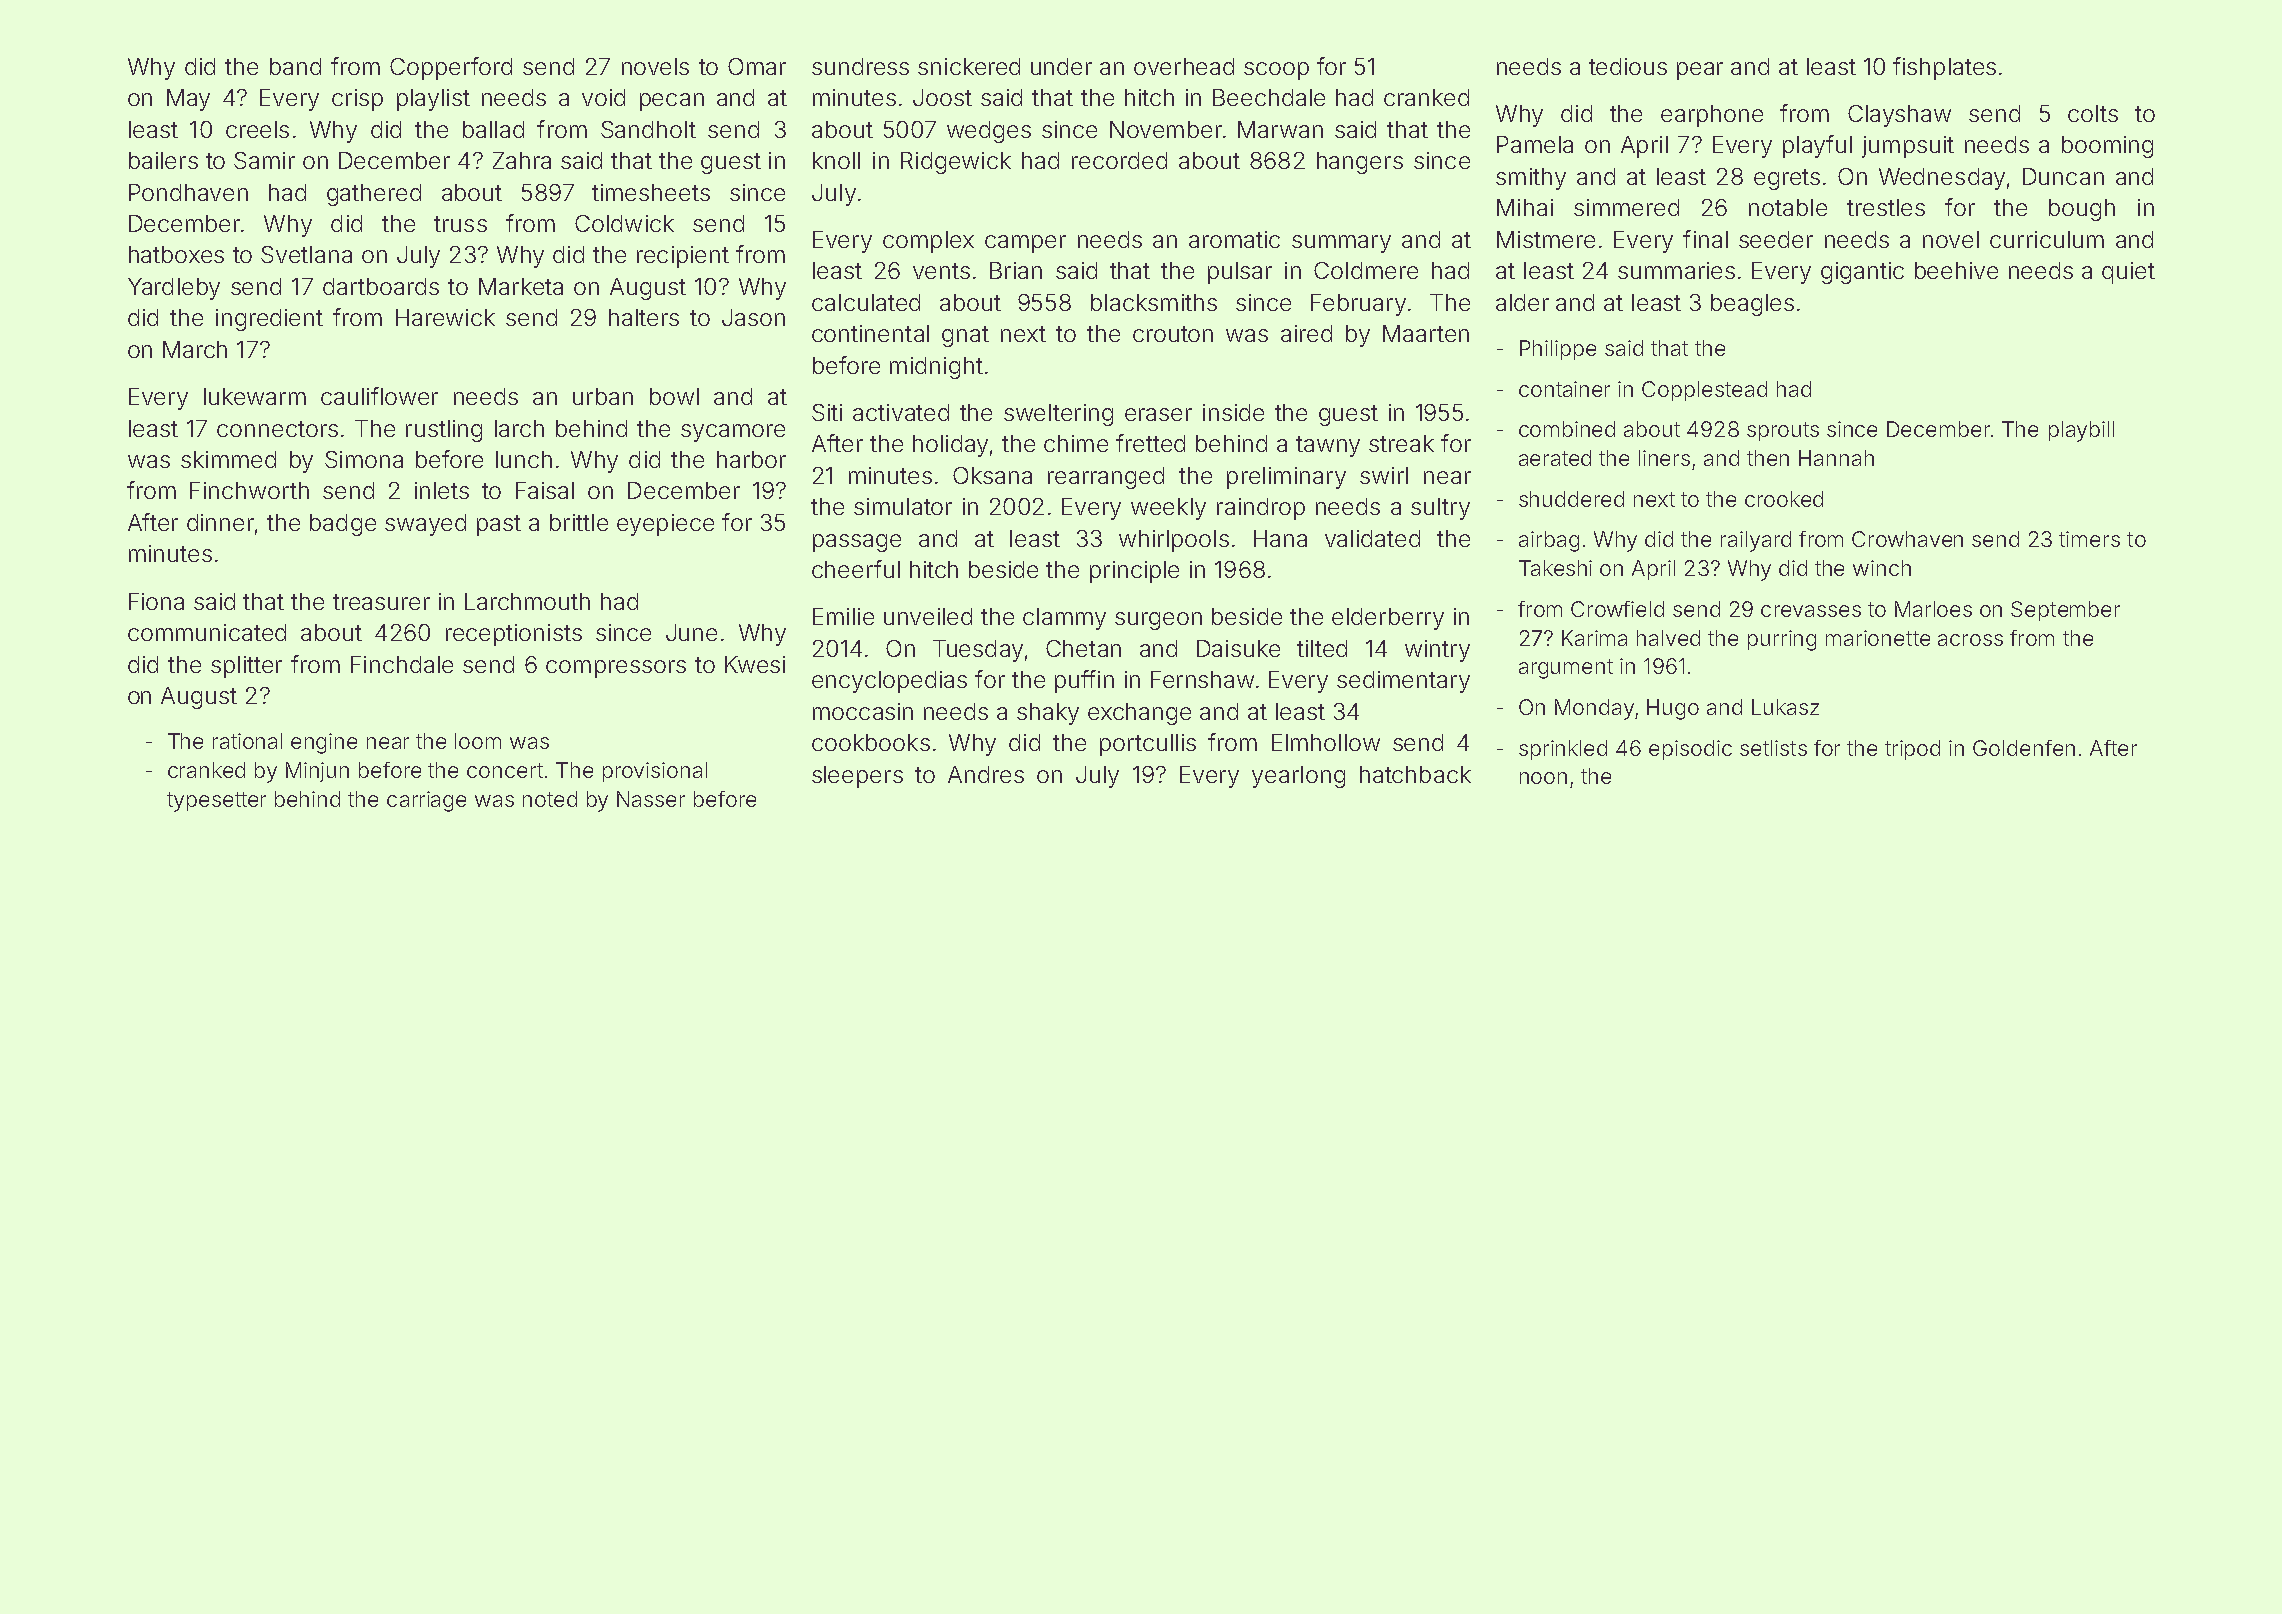 This page has width=2282, height=1614. What do you see at coordinates (381, 602) in the page?
I see `treasurer` at bounding box center [381, 602].
